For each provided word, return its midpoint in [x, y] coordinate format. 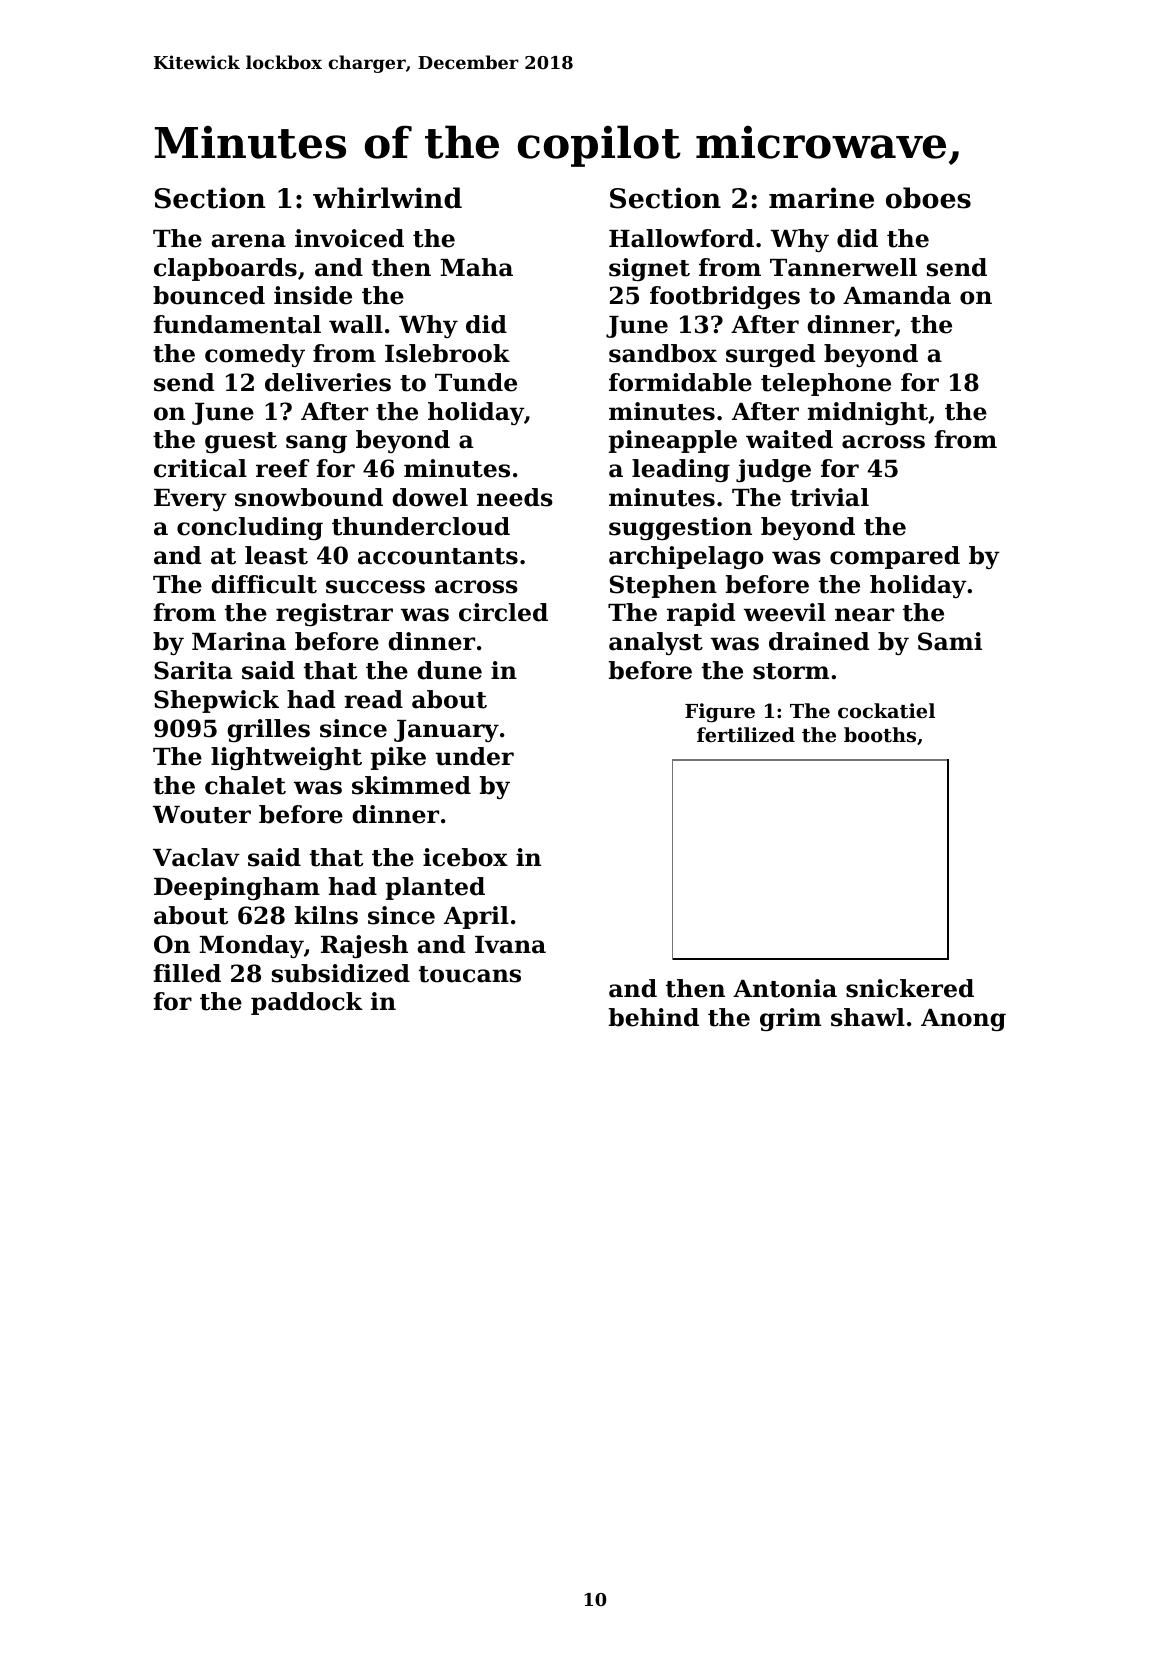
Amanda [897, 295]
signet [649, 269]
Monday [251, 946]
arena [249, 241]
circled [503, 612]
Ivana [510, 945]
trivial [829, 497]
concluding [250, 528]
